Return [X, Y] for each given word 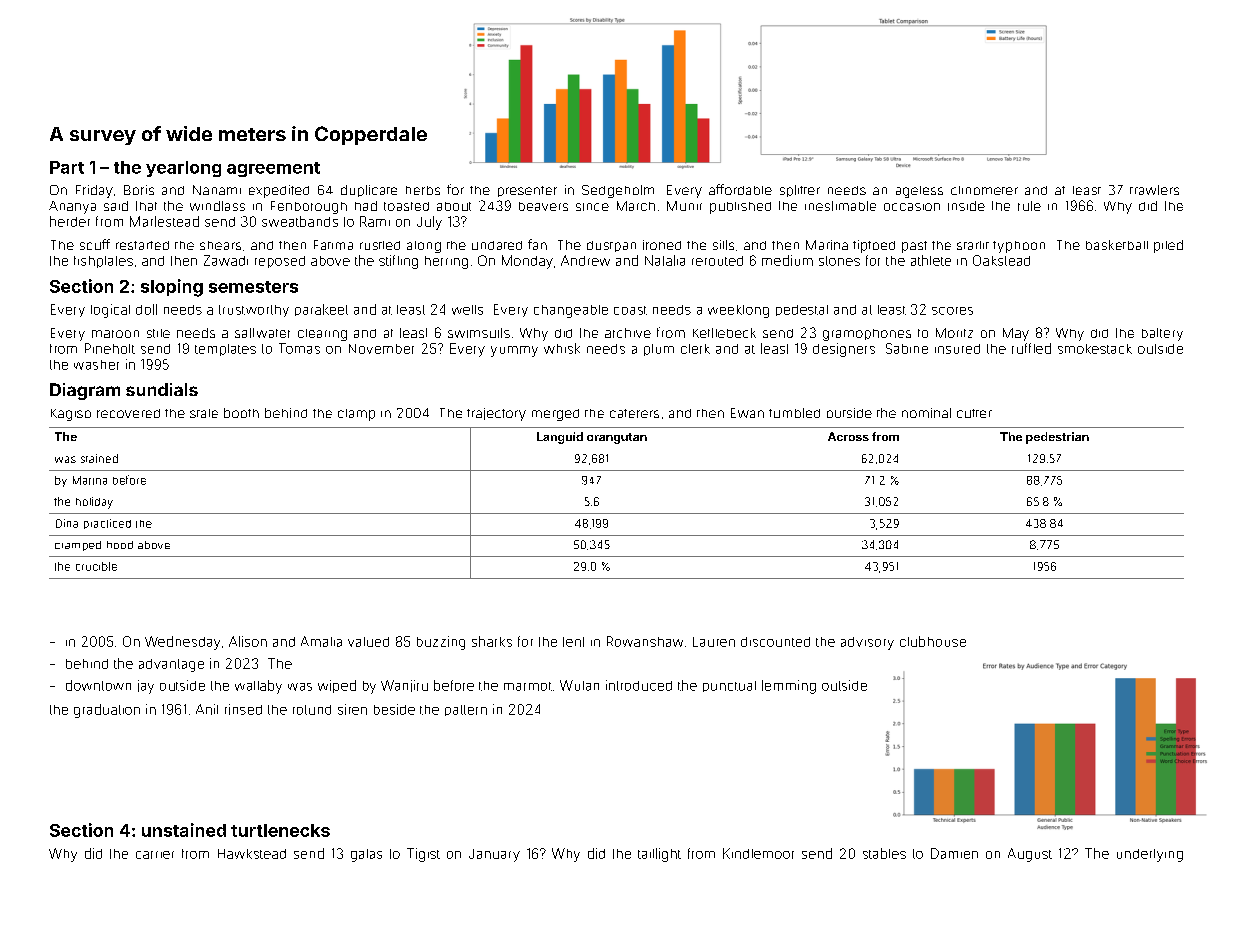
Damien [954, 853]
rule [1029, 206]
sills [723, 245]
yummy [514, 351]
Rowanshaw [645, 641]
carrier [155, 855]
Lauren [714, 642]
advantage [171, 665]
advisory [867, 643]
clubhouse [933, 641]
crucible [96, 566]
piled [1168, 246]
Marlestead [164, 221]
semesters [253, 287]
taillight [659, 855]
